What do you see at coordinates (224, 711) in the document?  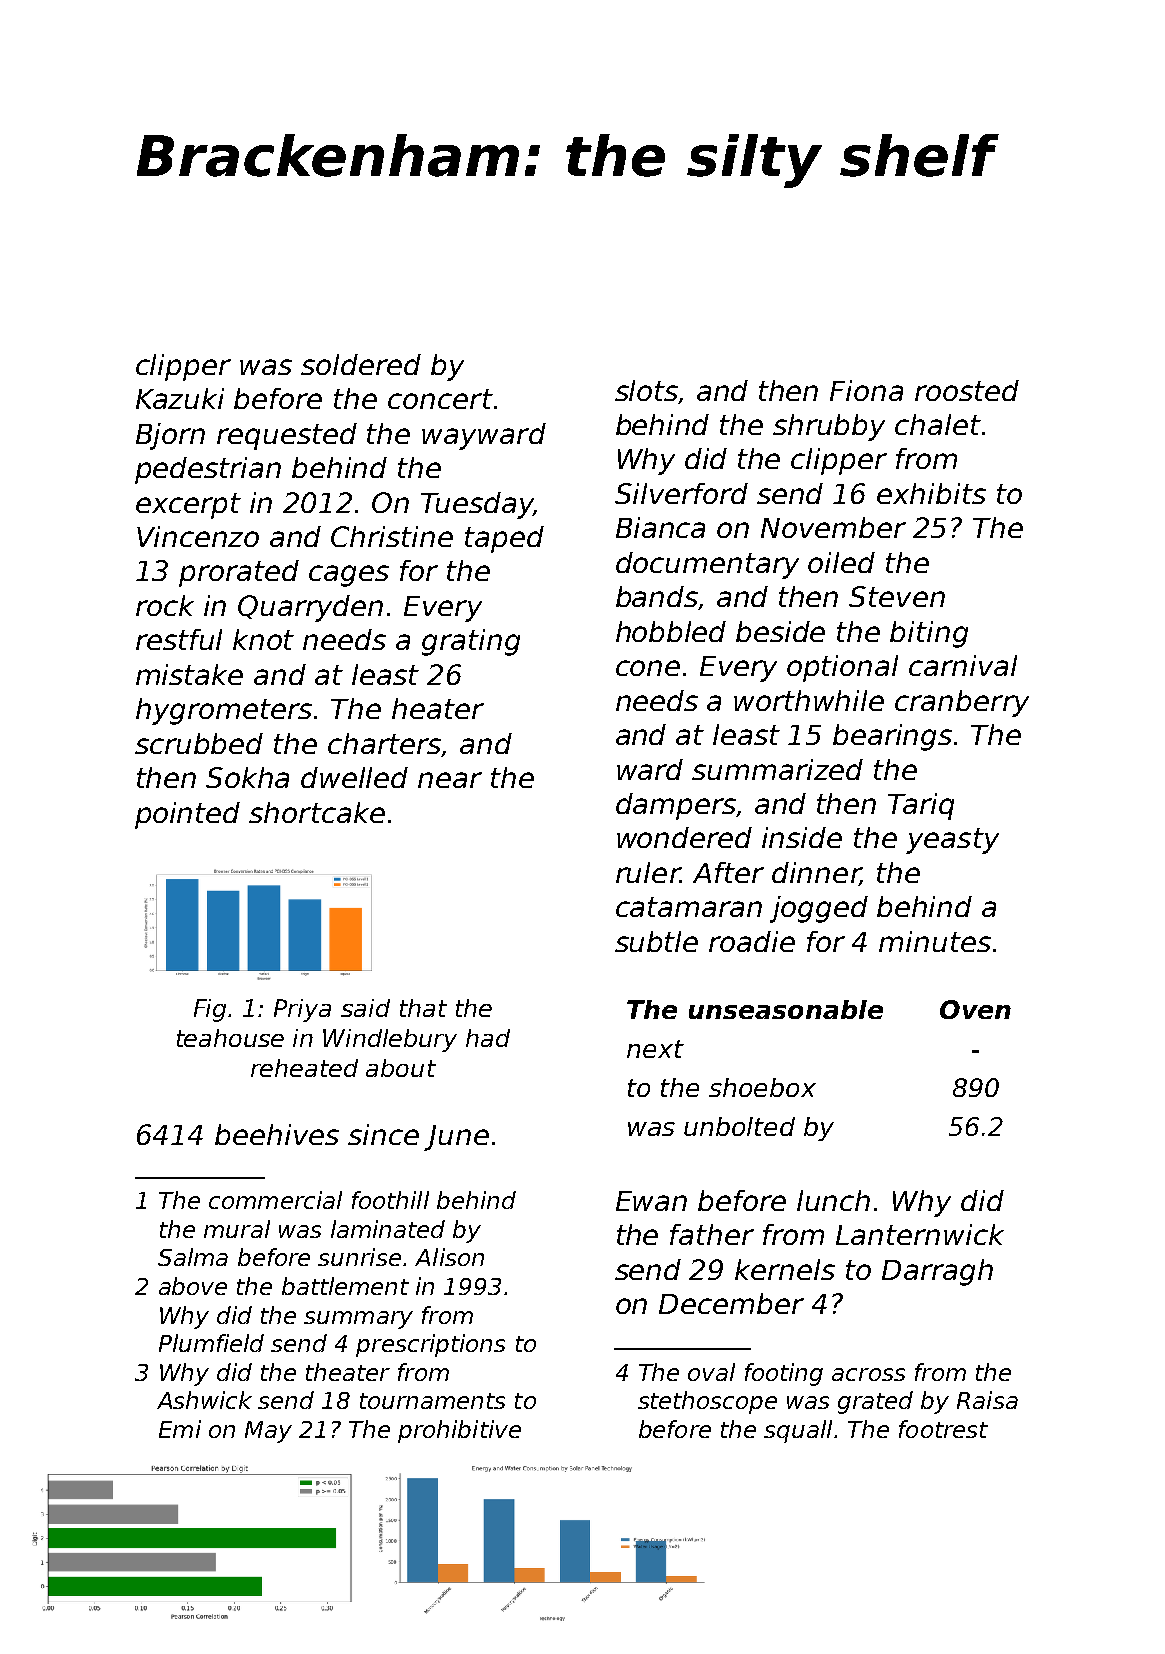 I see `hygrometers` at bounding box center [224, 711].
